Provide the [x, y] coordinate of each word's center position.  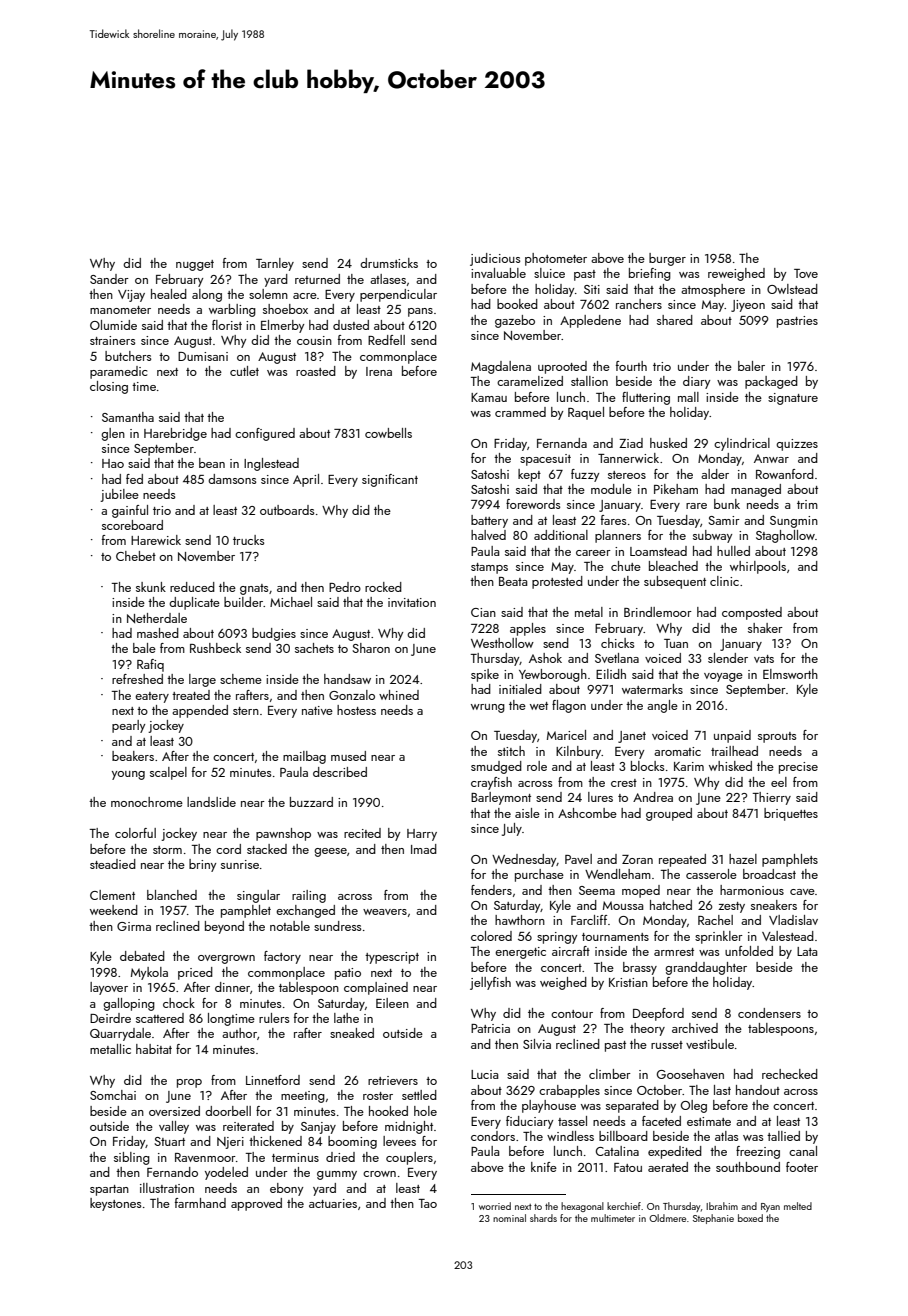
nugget [195, 265]
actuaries [333, 1203]
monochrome [147, 802]
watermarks [652, 689]
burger [667, 259]
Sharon [371, 648]
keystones [115, 1204]
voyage [723, 677]
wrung [488, 708]
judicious [495, 259]
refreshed [137, 679]
